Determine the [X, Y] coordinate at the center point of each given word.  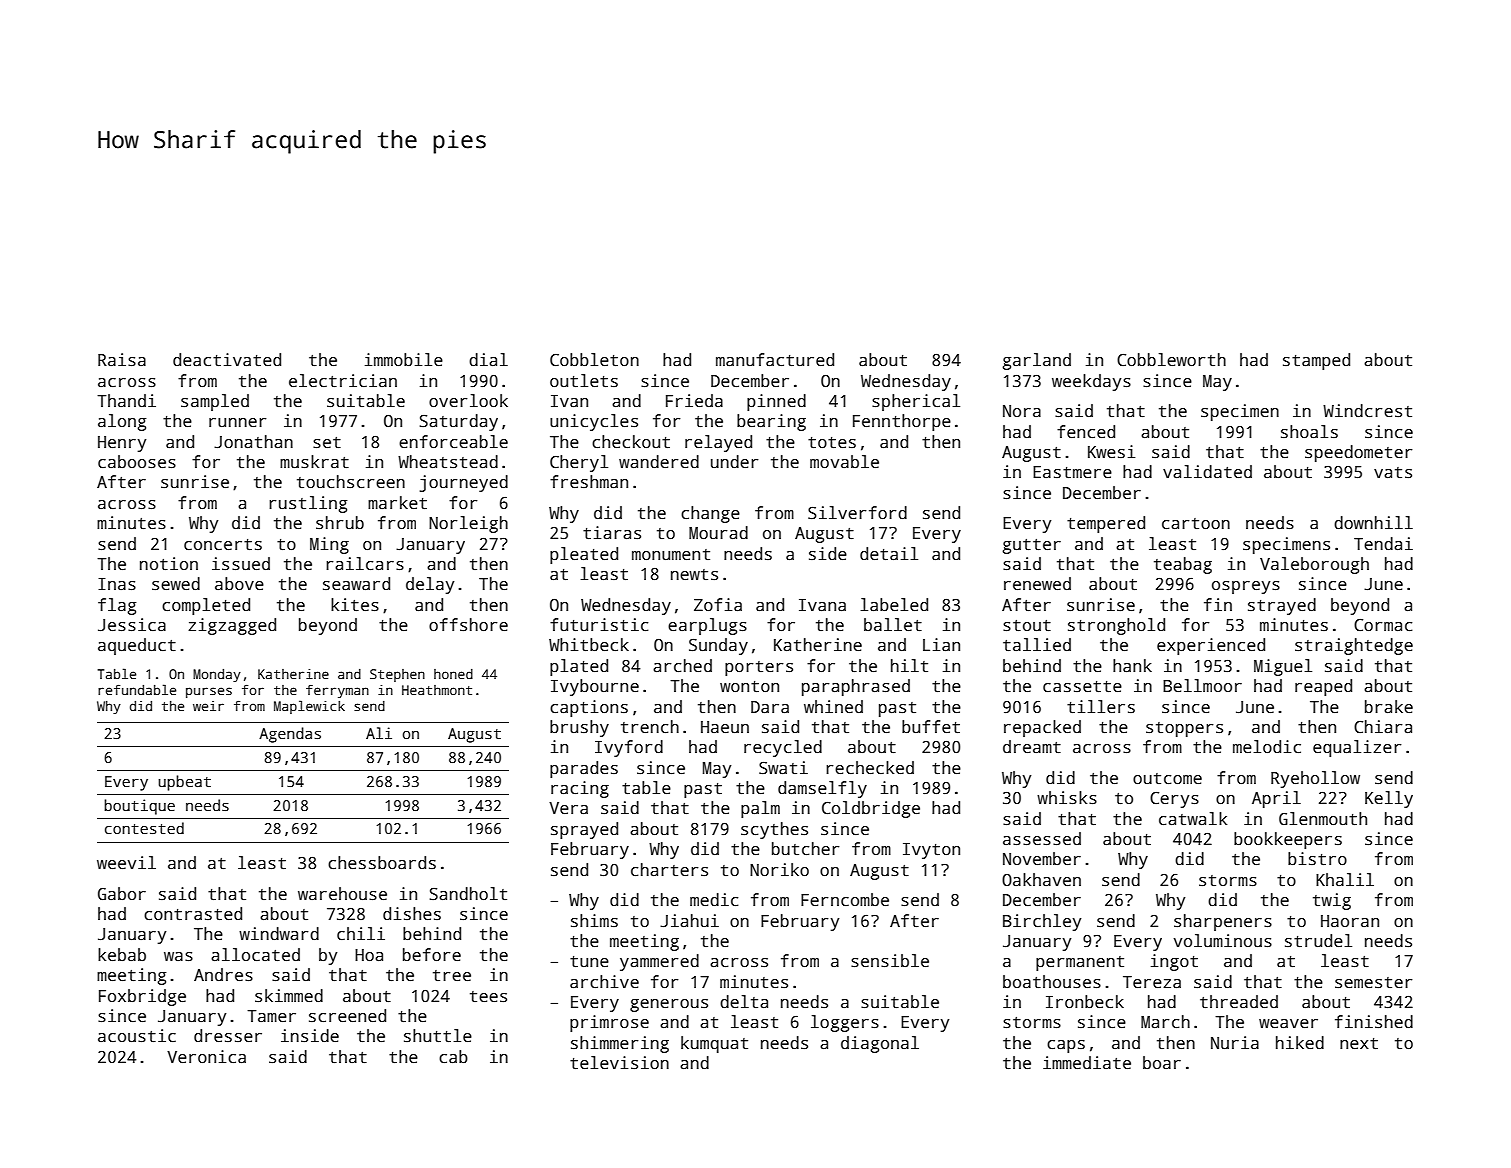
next [1359, 1044]
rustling [308, 504]
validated [1207, 472]
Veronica [206, 1057]
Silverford [857, 513]
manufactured [775, 360]
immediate [1087, 1063]
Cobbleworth [1171, 360]
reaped [1323, 687]
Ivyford [629, 748]
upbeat [184, 783]
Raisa [122, 360]
